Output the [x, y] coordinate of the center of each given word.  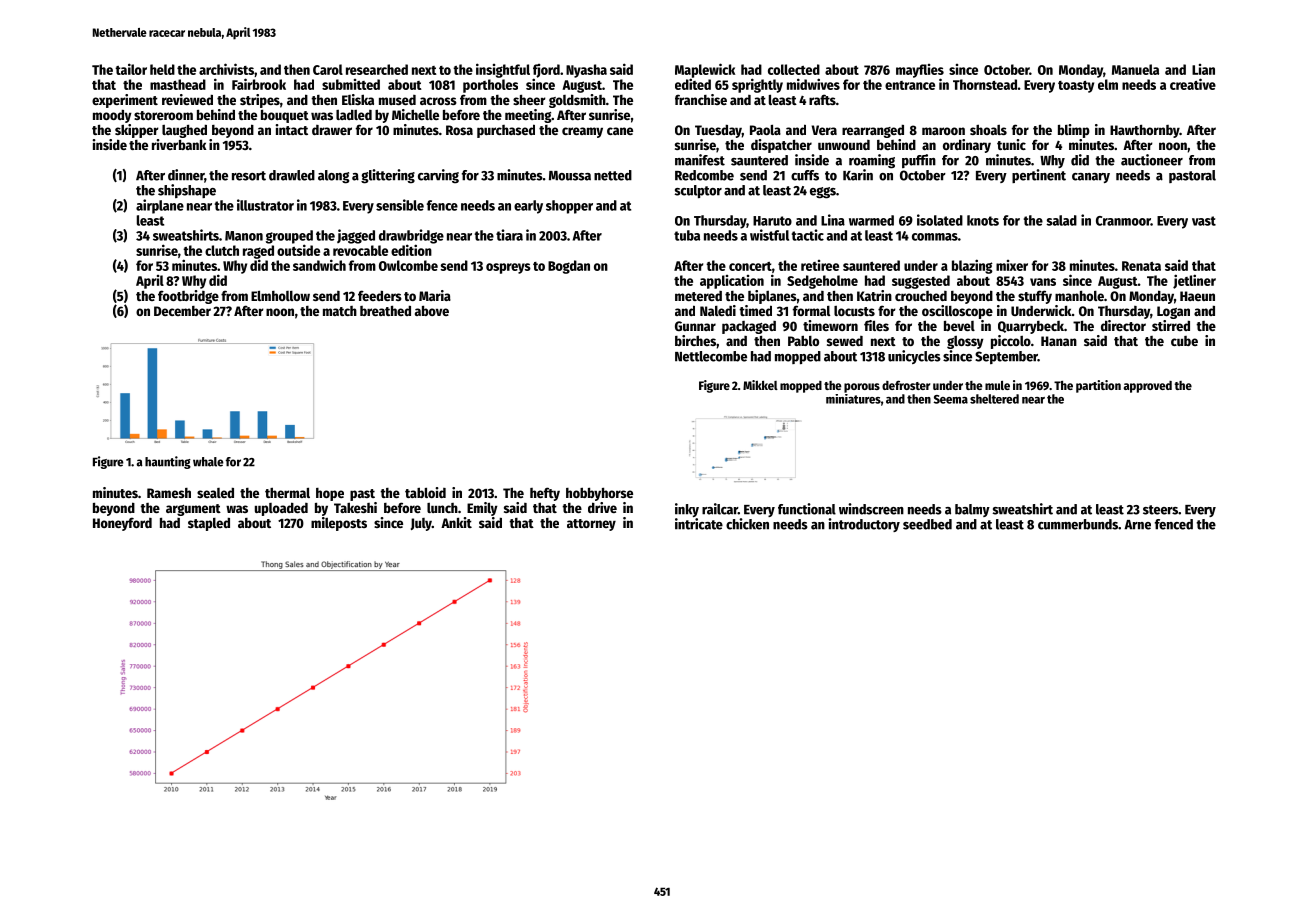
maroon [943, 131]
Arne [1137, 525]
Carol [328, 69]
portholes [490, 86]
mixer [1012, 265]
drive [602, 507]
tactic [808, 235]
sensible [400, 205]
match [340, 311]
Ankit [456, 522]
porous [862, 388]
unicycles [914, 357]
